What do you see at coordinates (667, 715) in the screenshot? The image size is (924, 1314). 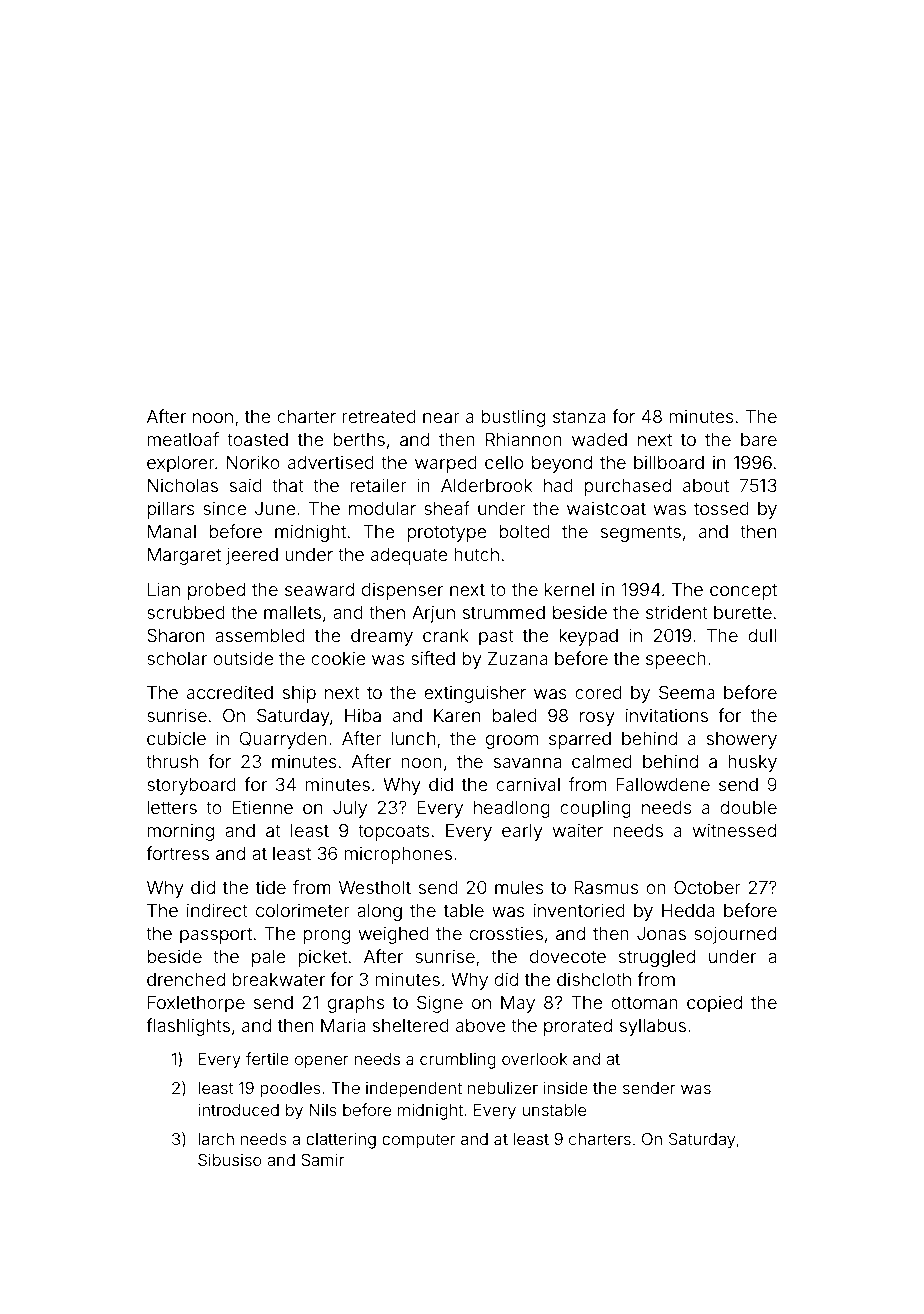 I see `invitations` at bounding box center [667, 715].
